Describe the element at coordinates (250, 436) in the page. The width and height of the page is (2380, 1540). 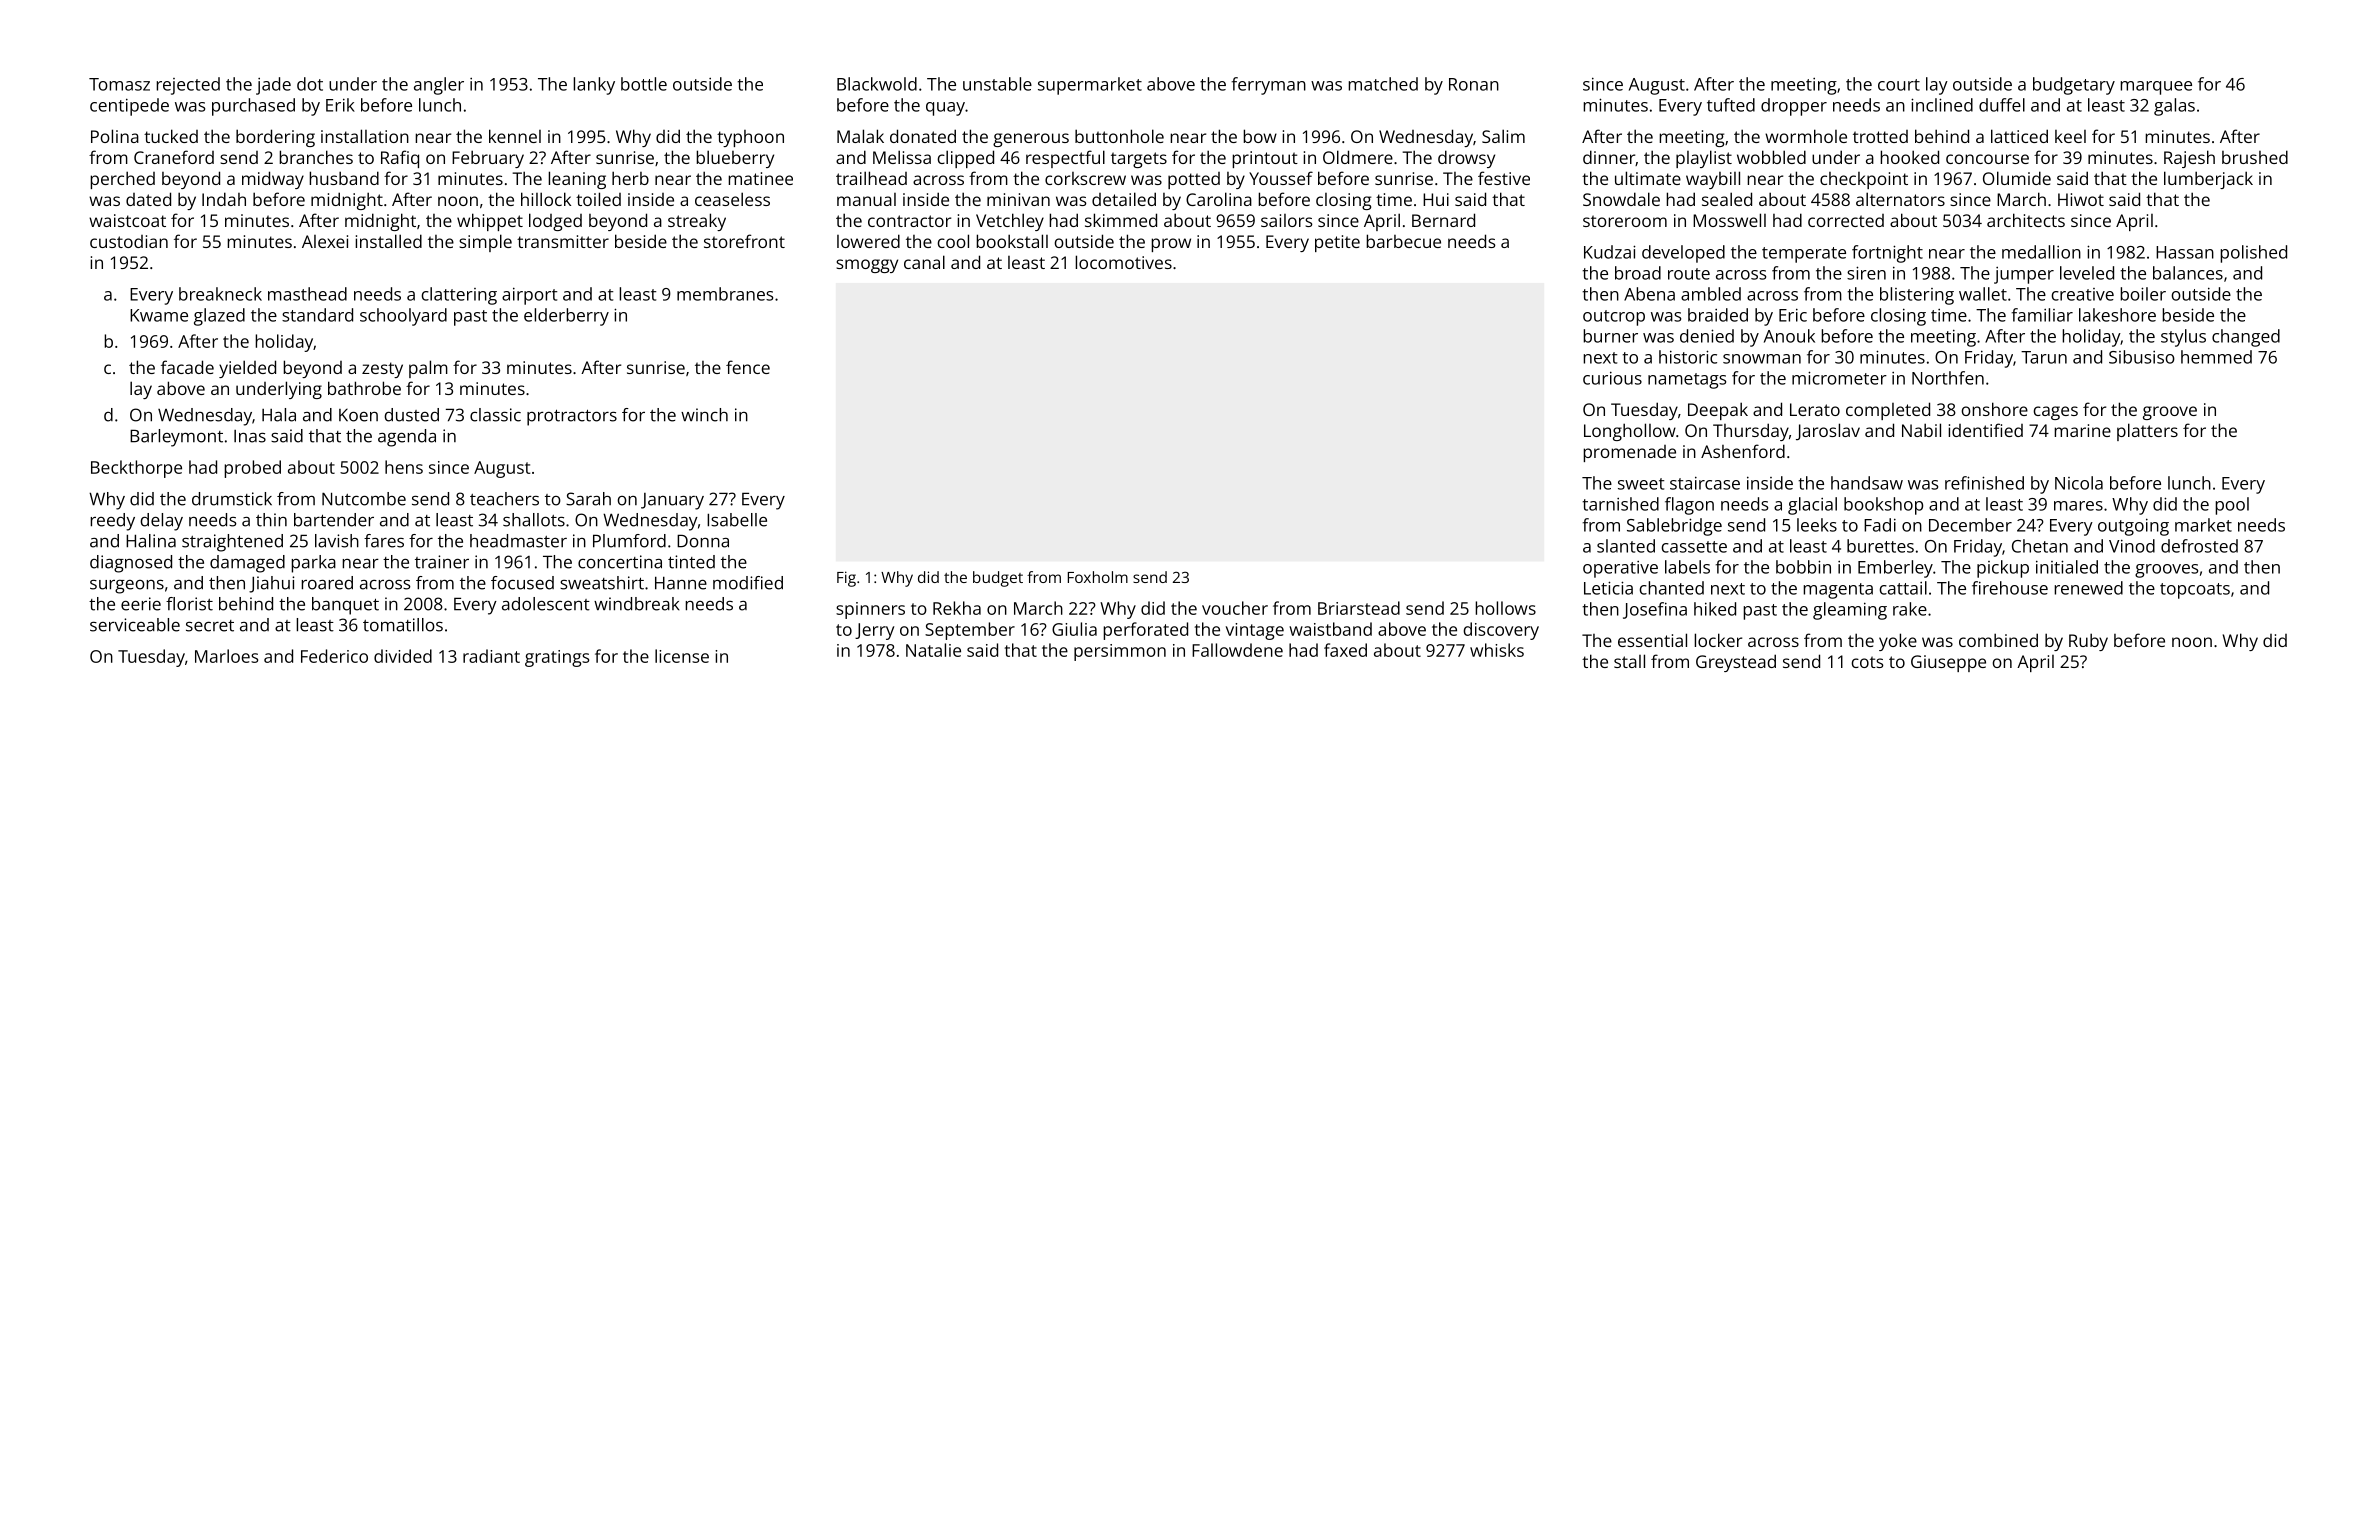
I see `Inas` at that location.
